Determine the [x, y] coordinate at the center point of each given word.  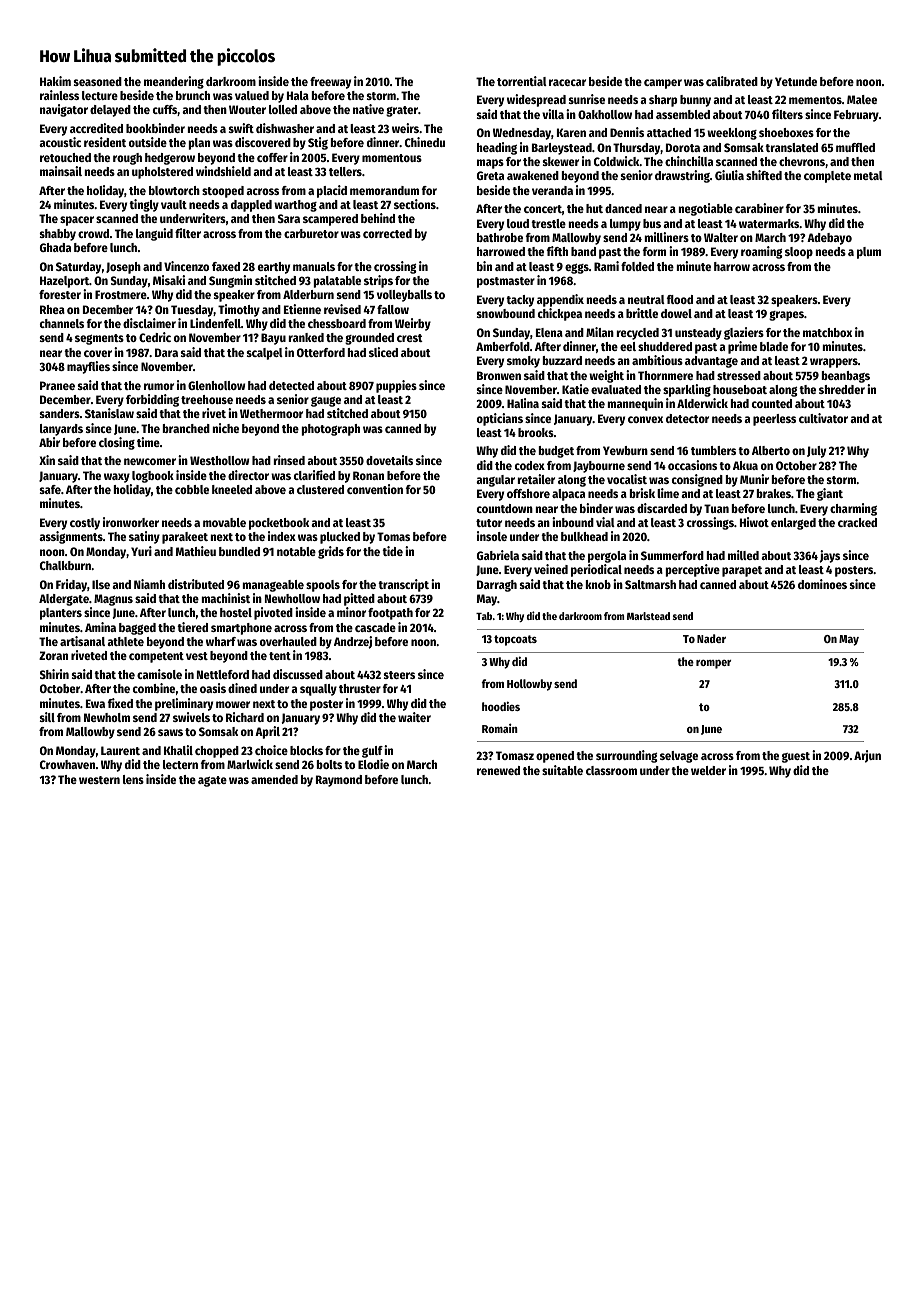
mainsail [61, 171]
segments [99, 339]
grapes [786, 316]
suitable [562, 770]
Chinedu [425, 142]
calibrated [732, 81]
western [99, 780]
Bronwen [499, 375]
